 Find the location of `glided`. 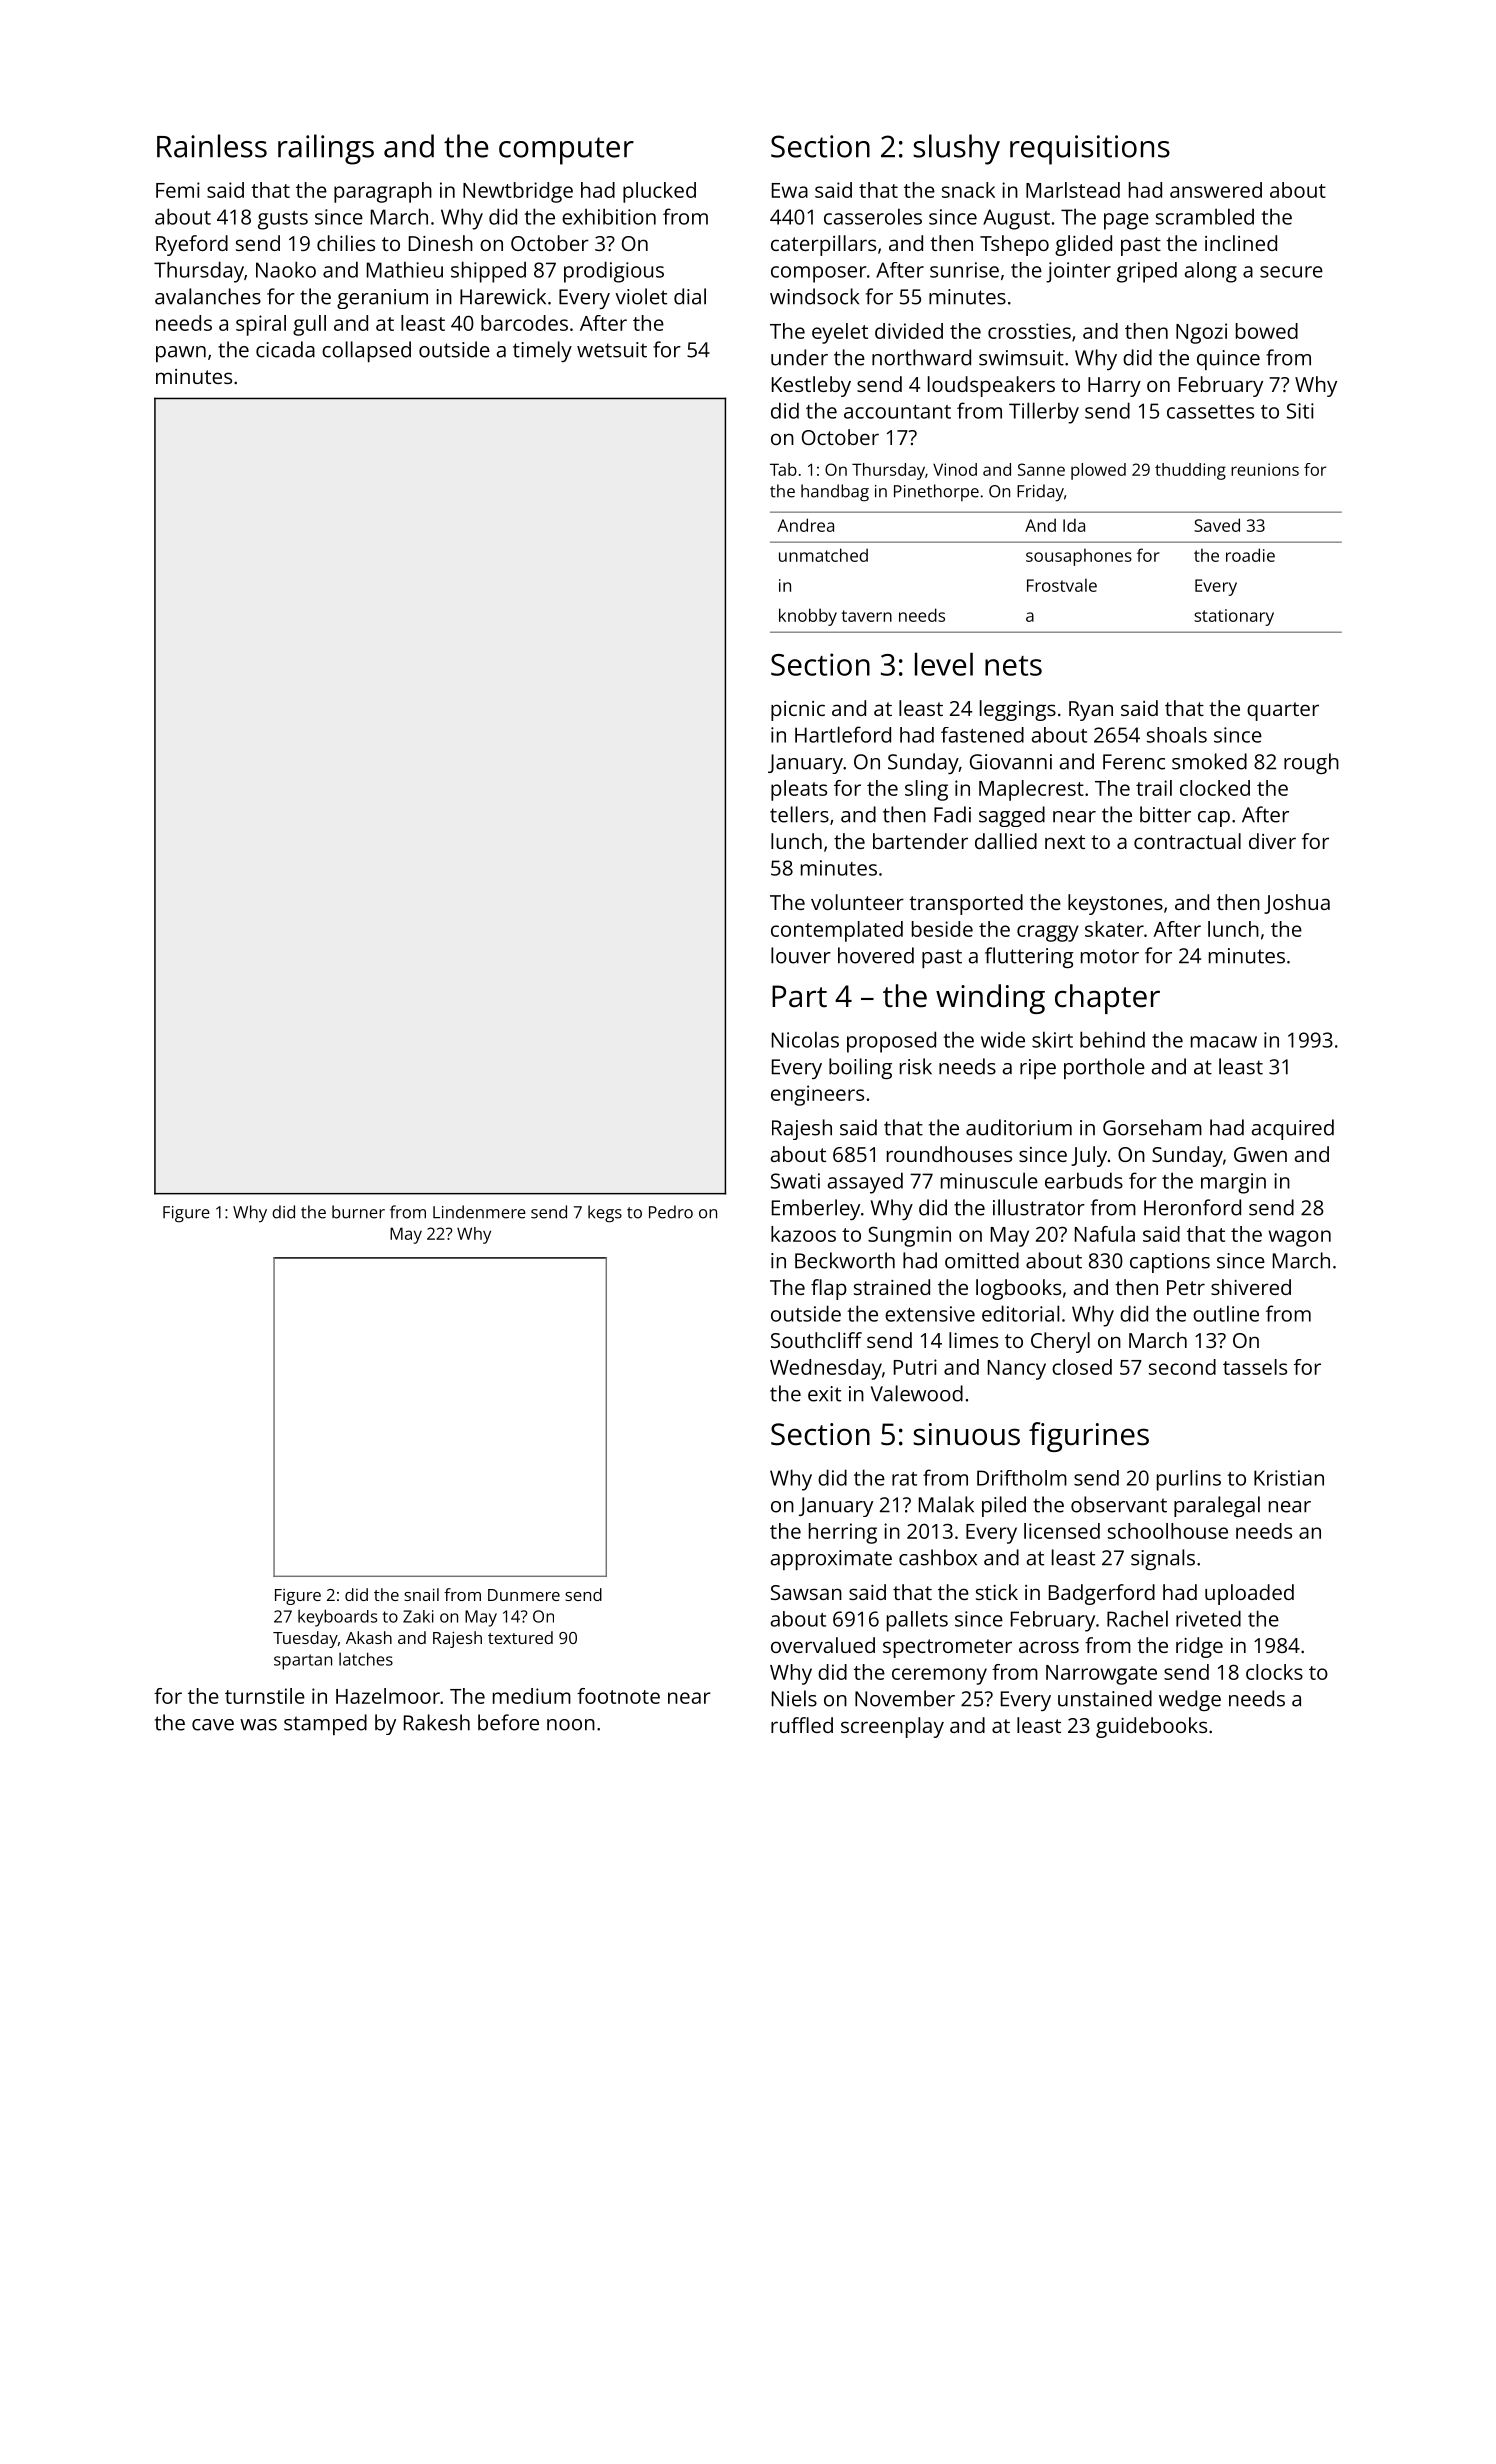

glided is located at coordinates (1083, 245).
